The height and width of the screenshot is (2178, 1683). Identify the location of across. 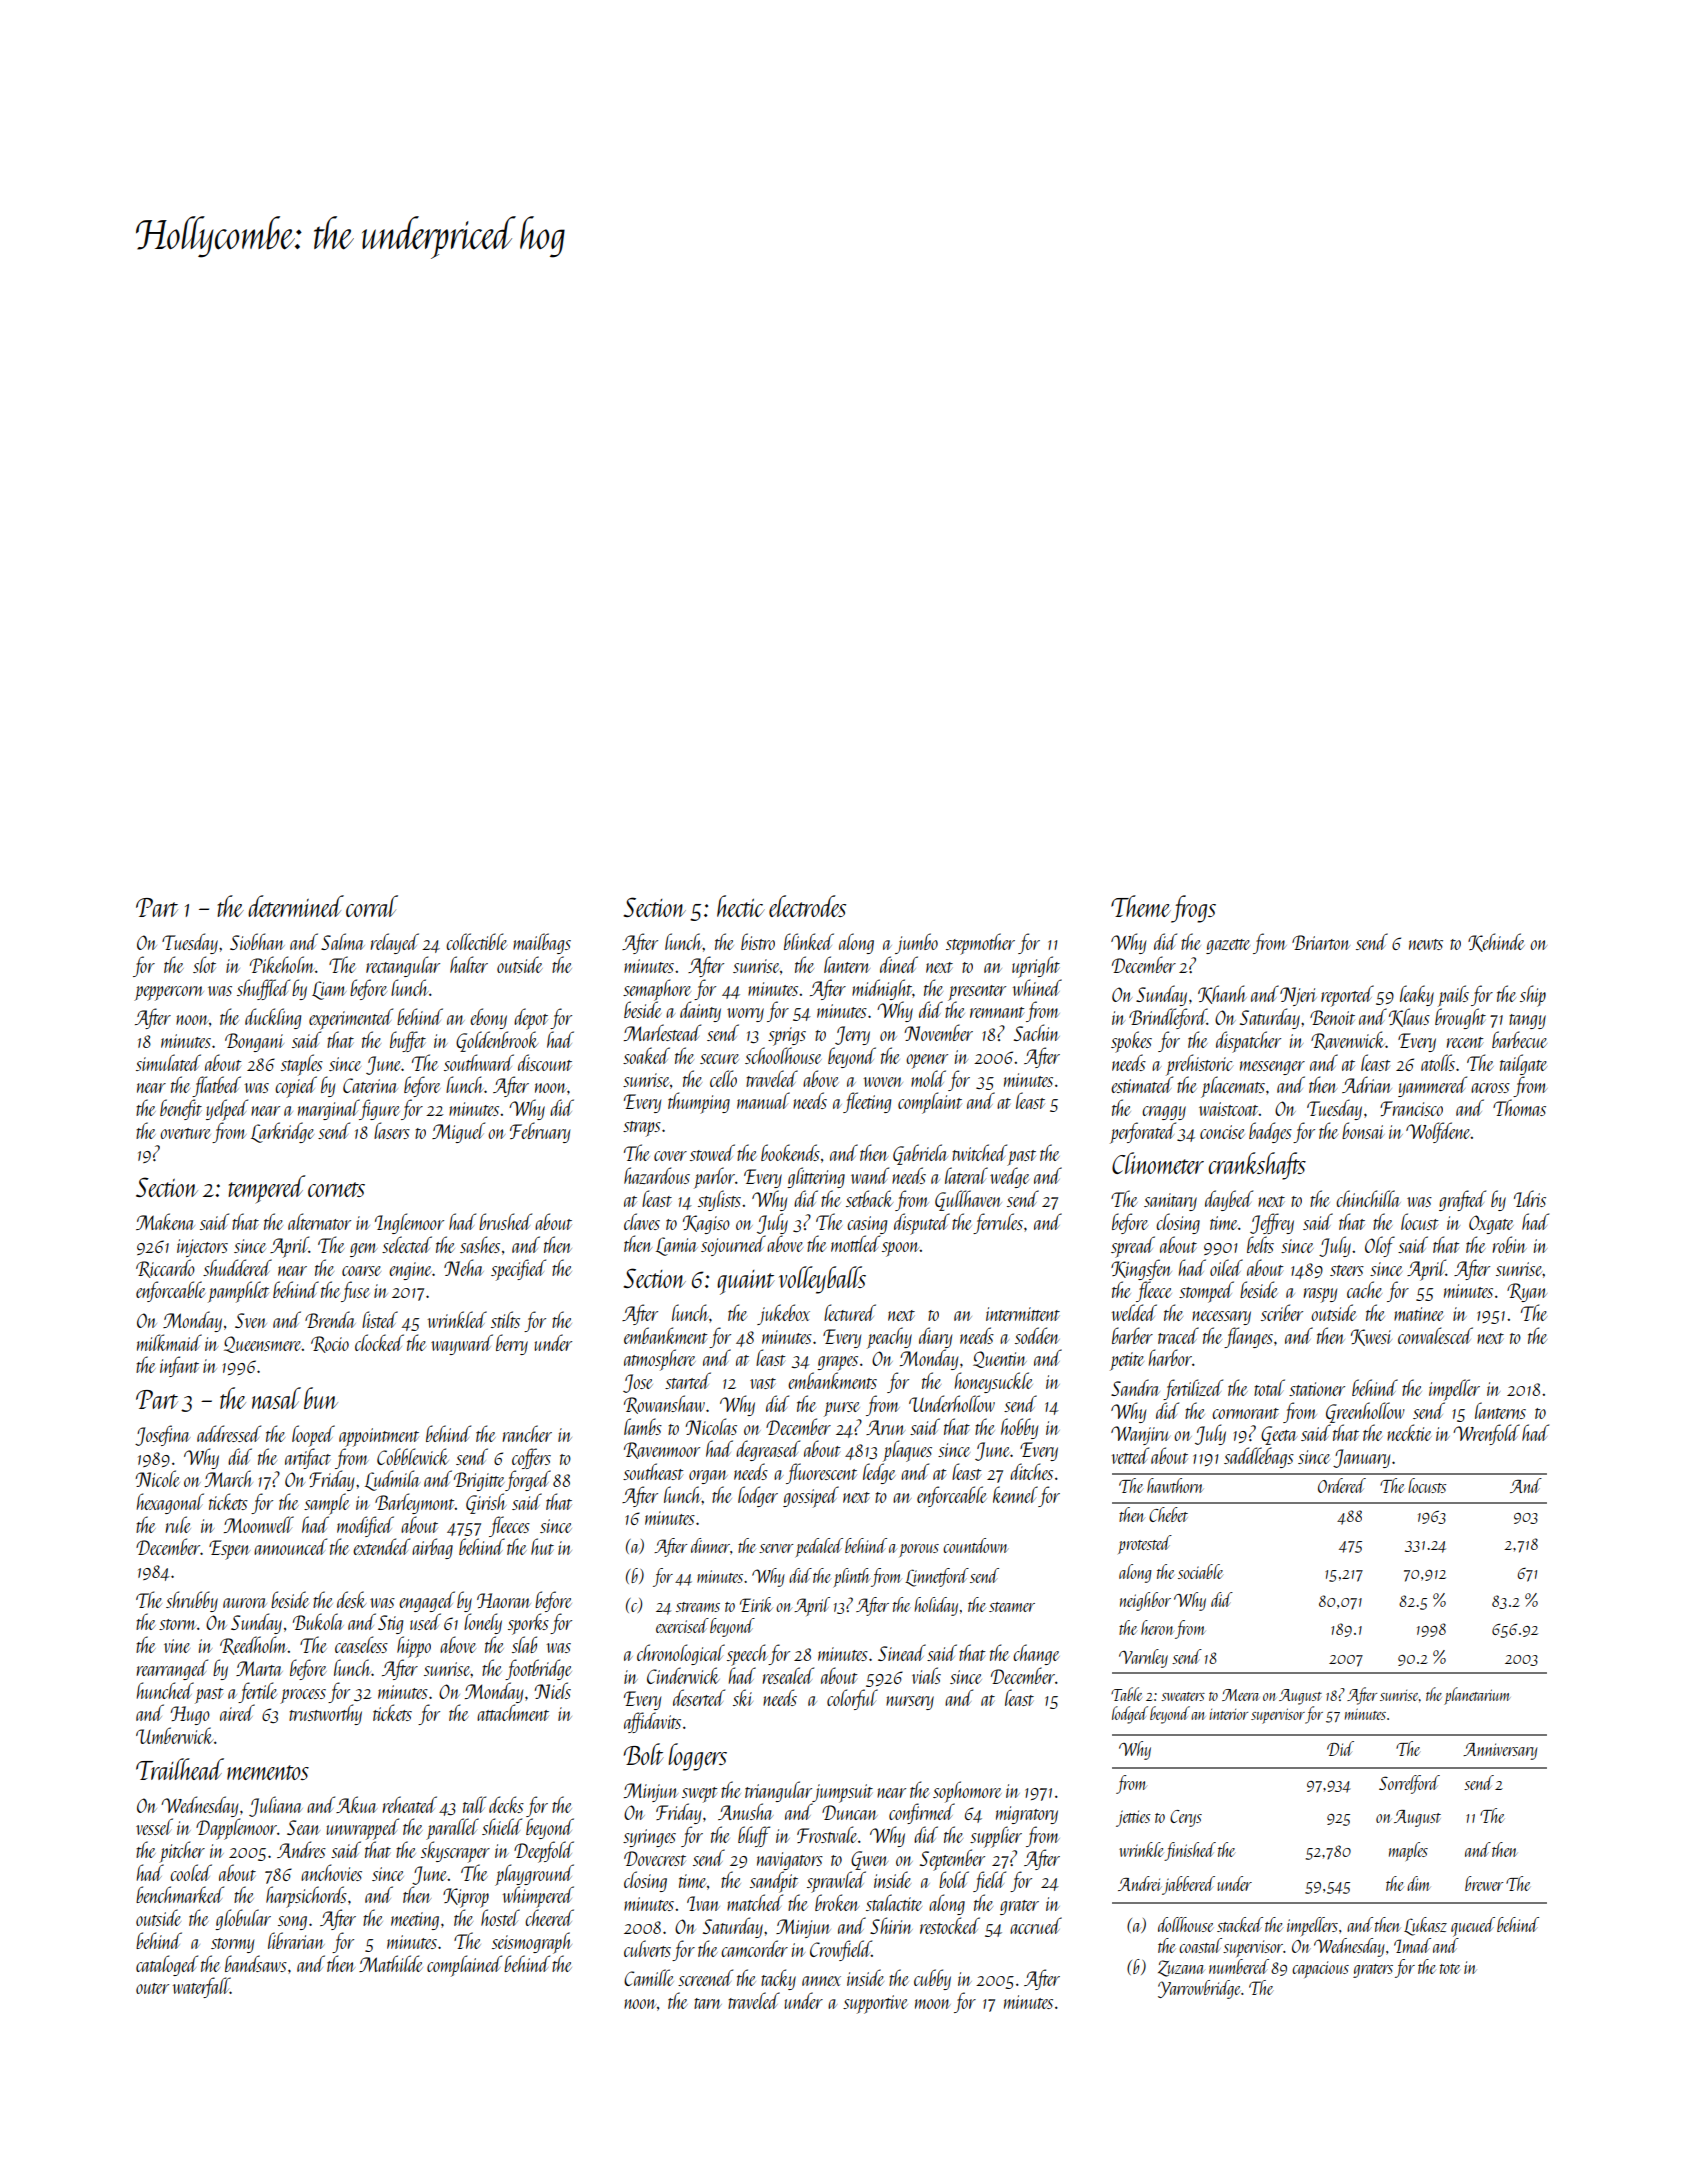
(1490, 1088).
